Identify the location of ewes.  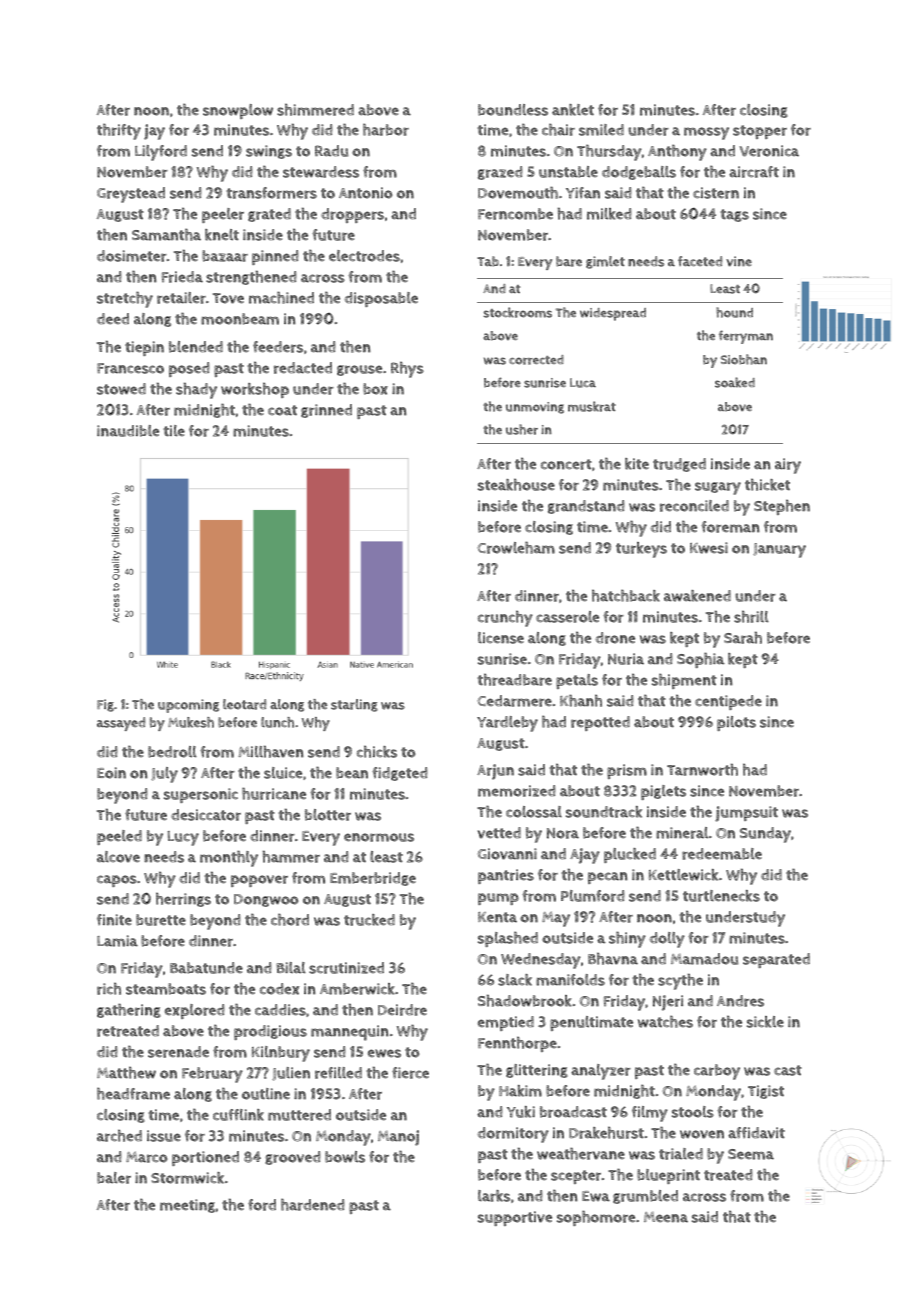
(384, 1053).
